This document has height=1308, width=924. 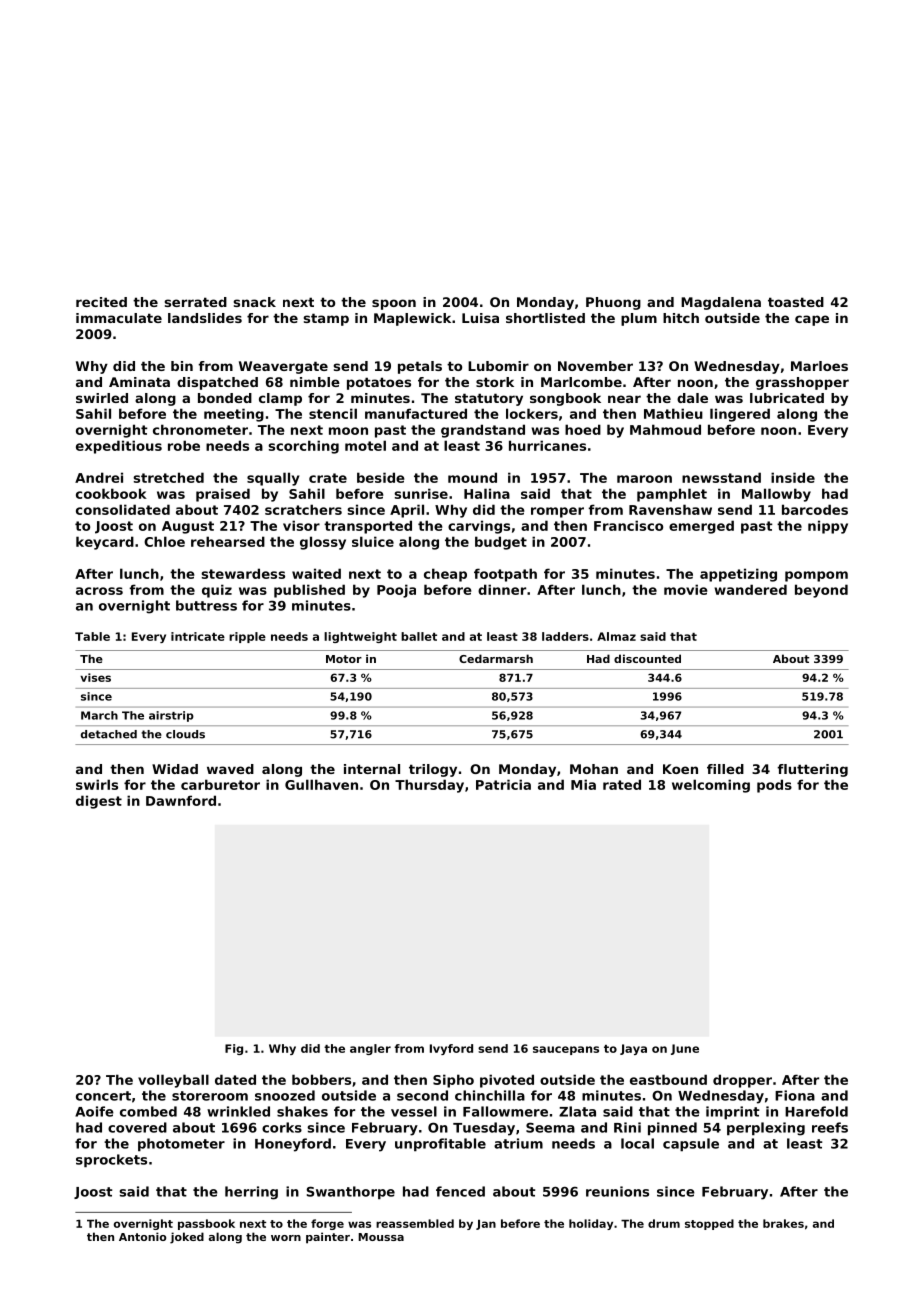 What do you see at coordinates (647, 658) in the document?
I see `discounted` at bounding box center [647, 658].
